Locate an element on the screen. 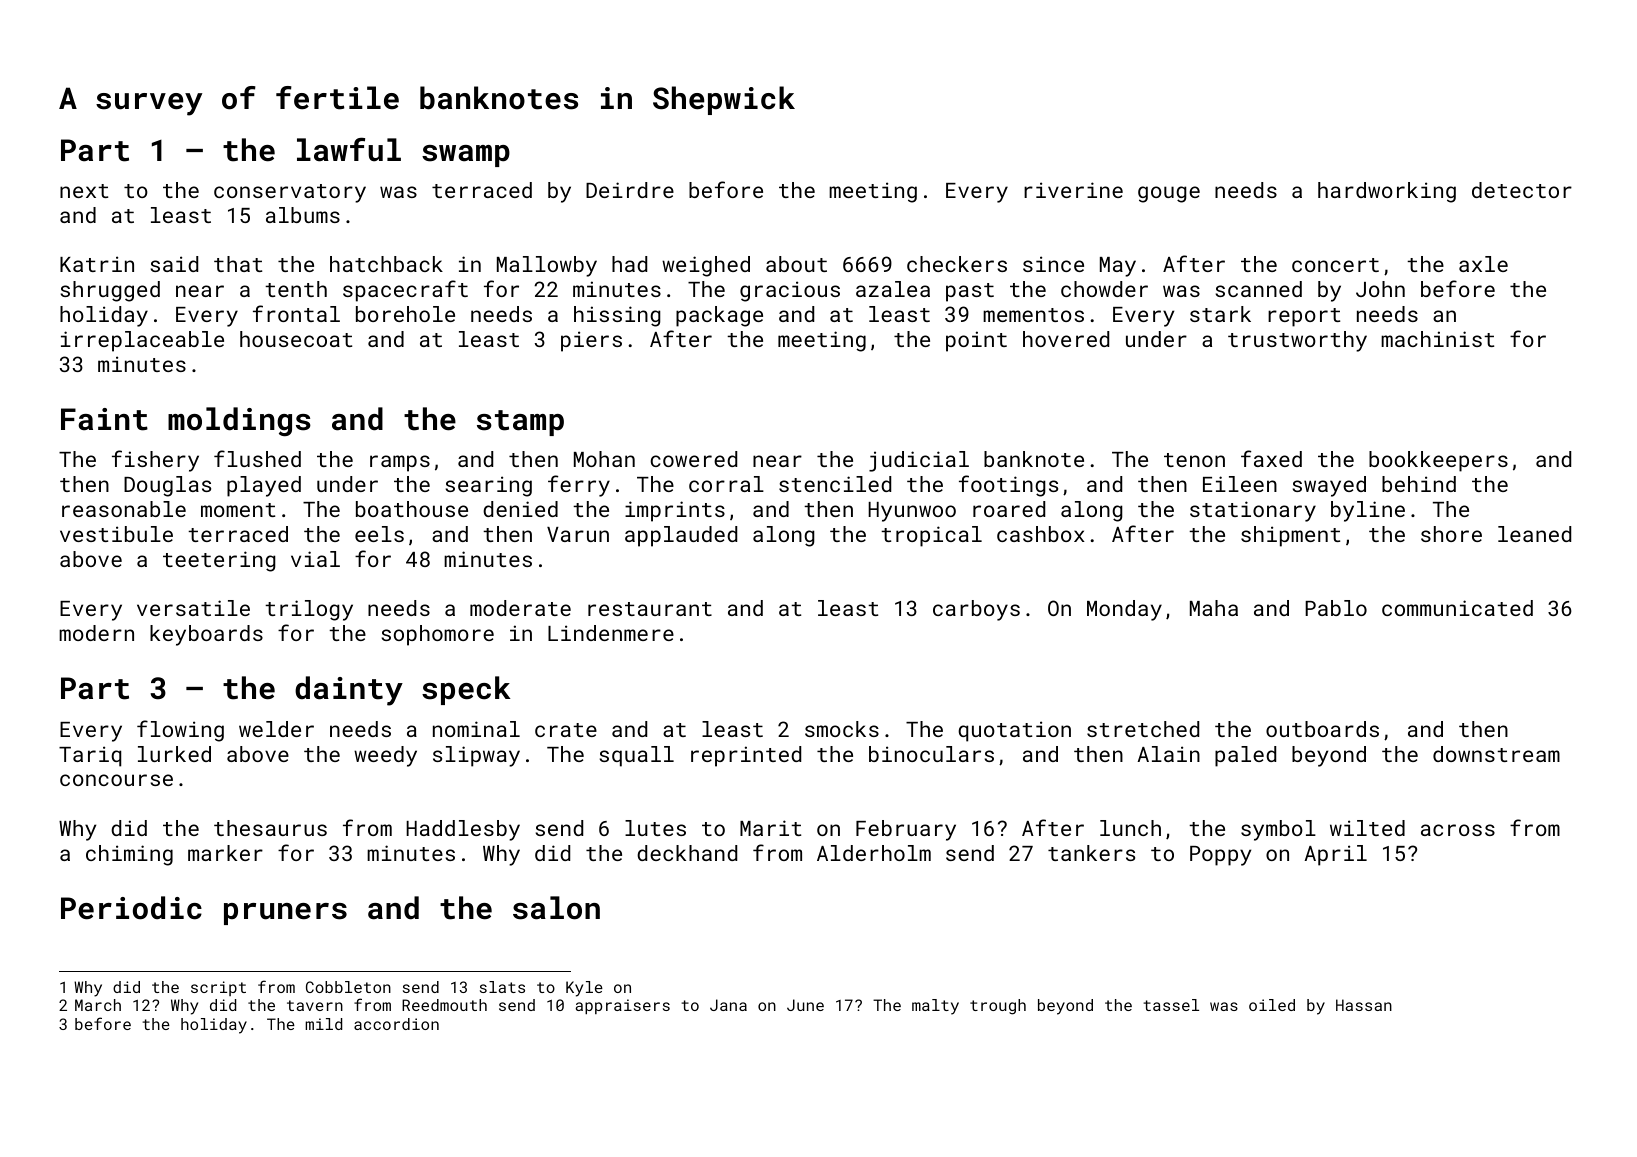  accordion is located at coordinates (396, 1024).
